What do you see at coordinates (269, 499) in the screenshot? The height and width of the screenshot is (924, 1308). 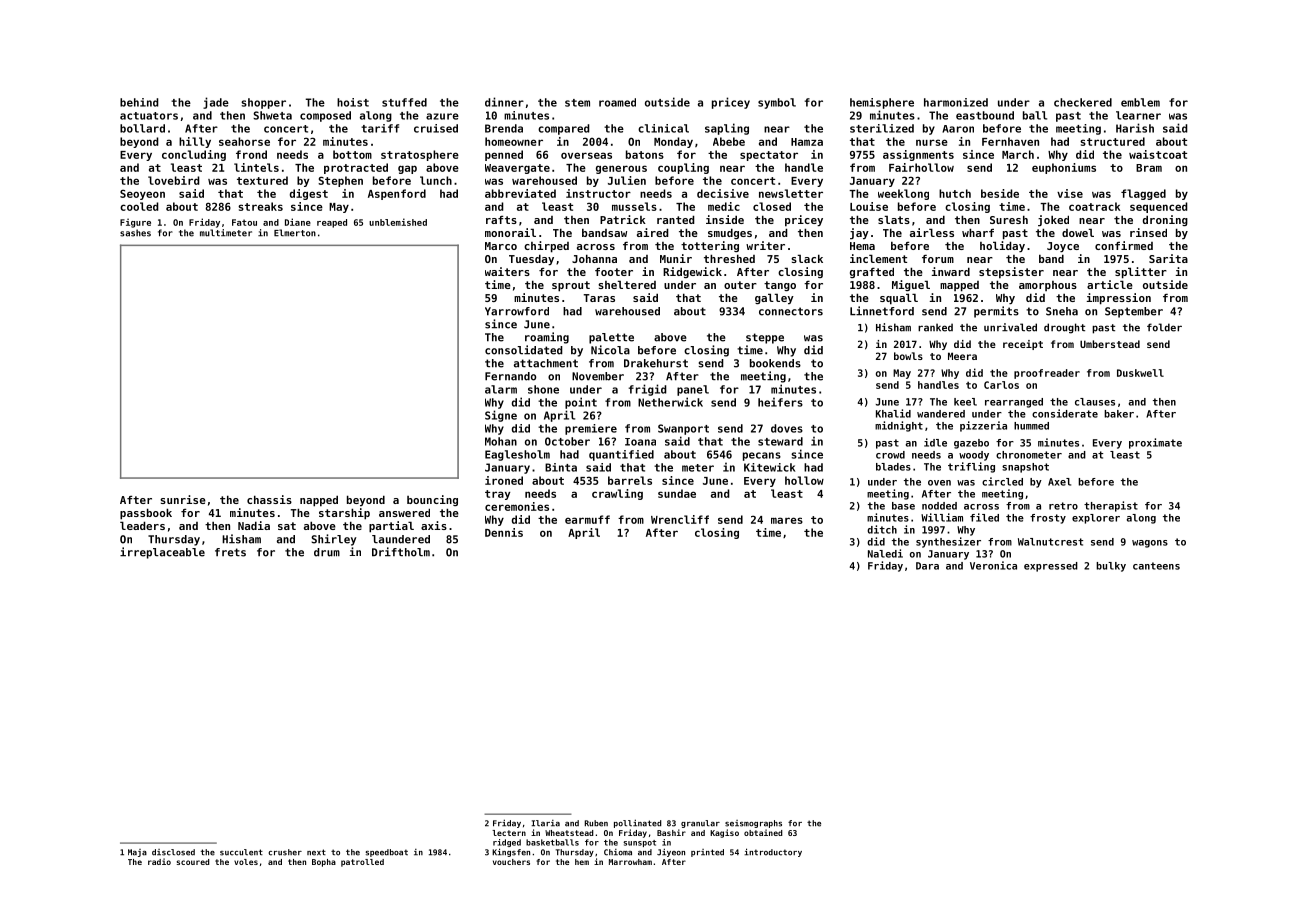 I see `chassis` at bounding box center [269, 499].
